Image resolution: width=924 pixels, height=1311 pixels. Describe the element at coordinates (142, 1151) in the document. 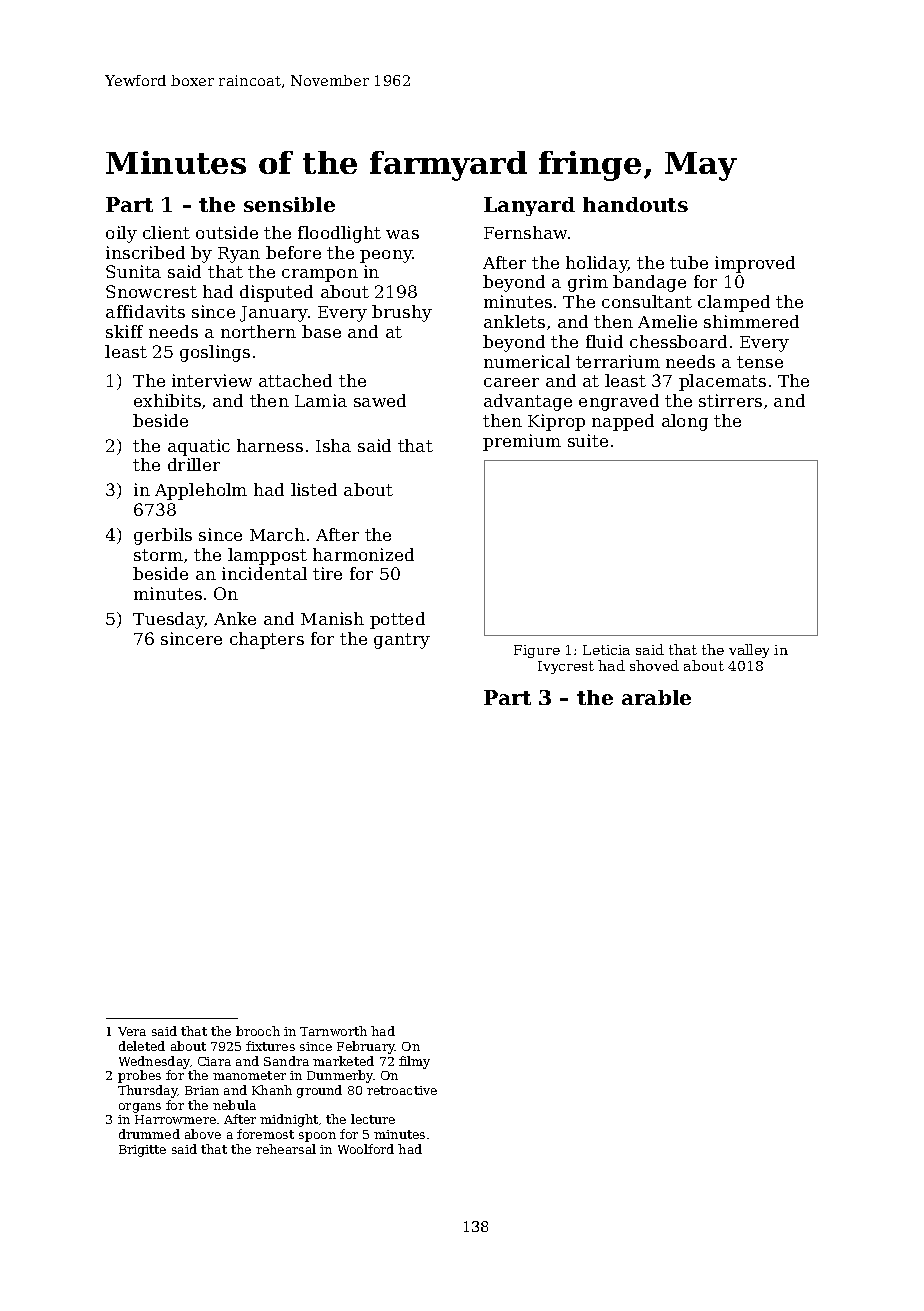

I see `Brigitte` at that location.
